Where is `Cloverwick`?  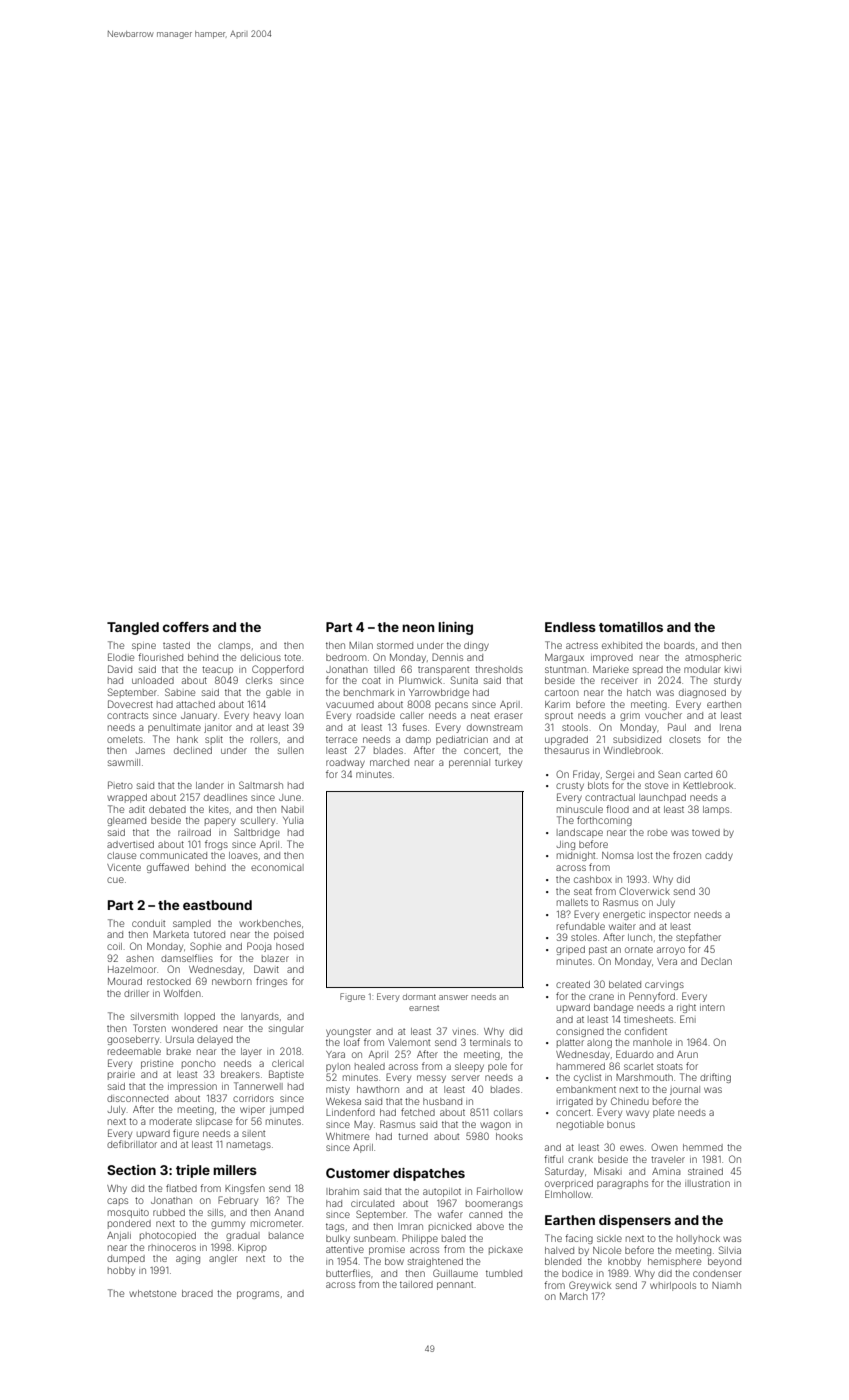 Cloverwick is located at coordinates (644, 891).
